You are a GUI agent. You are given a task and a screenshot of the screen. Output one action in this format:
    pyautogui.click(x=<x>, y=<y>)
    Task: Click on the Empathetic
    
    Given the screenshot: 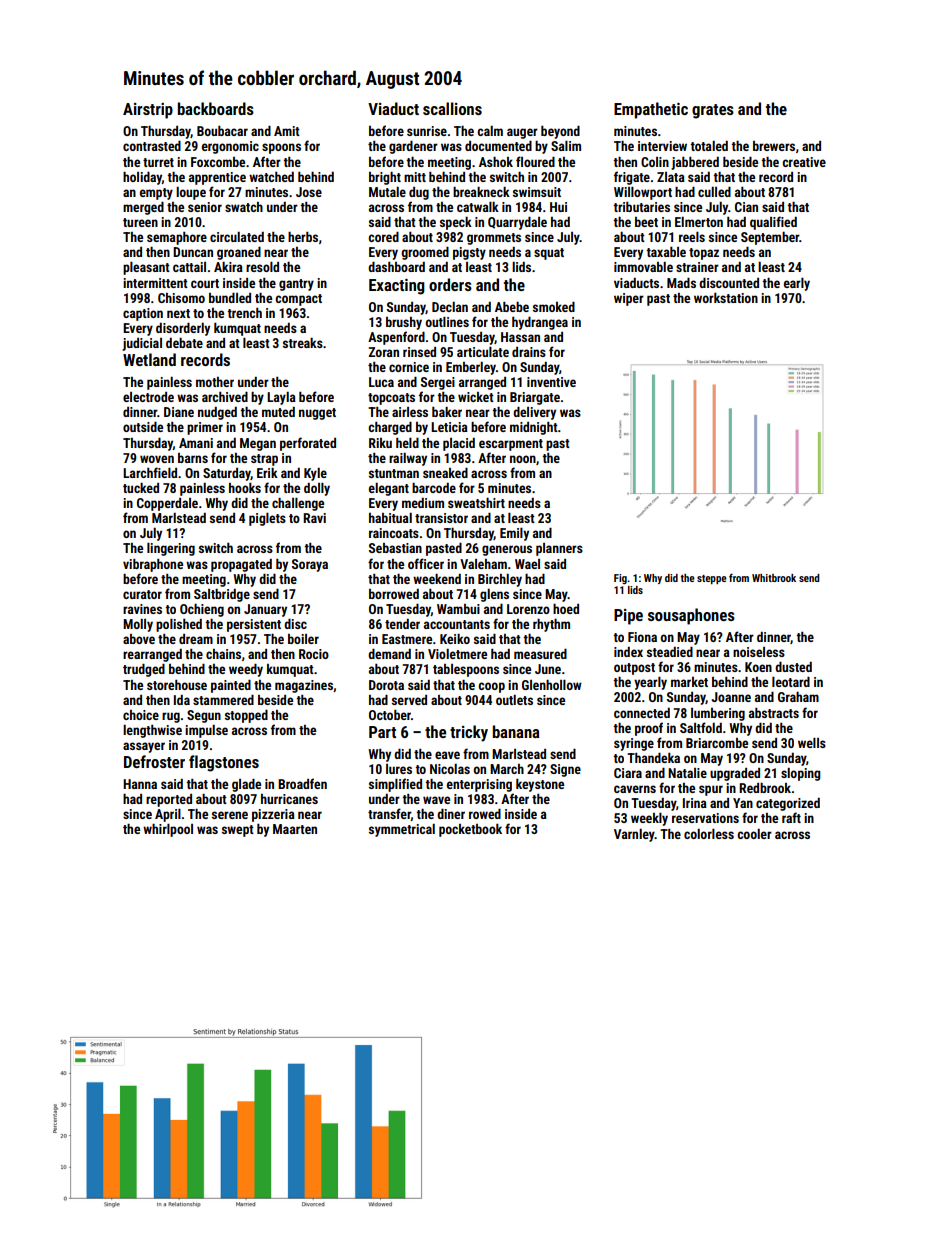 What is the action you would take?
    pyautogui.click(x=651, y=110)
